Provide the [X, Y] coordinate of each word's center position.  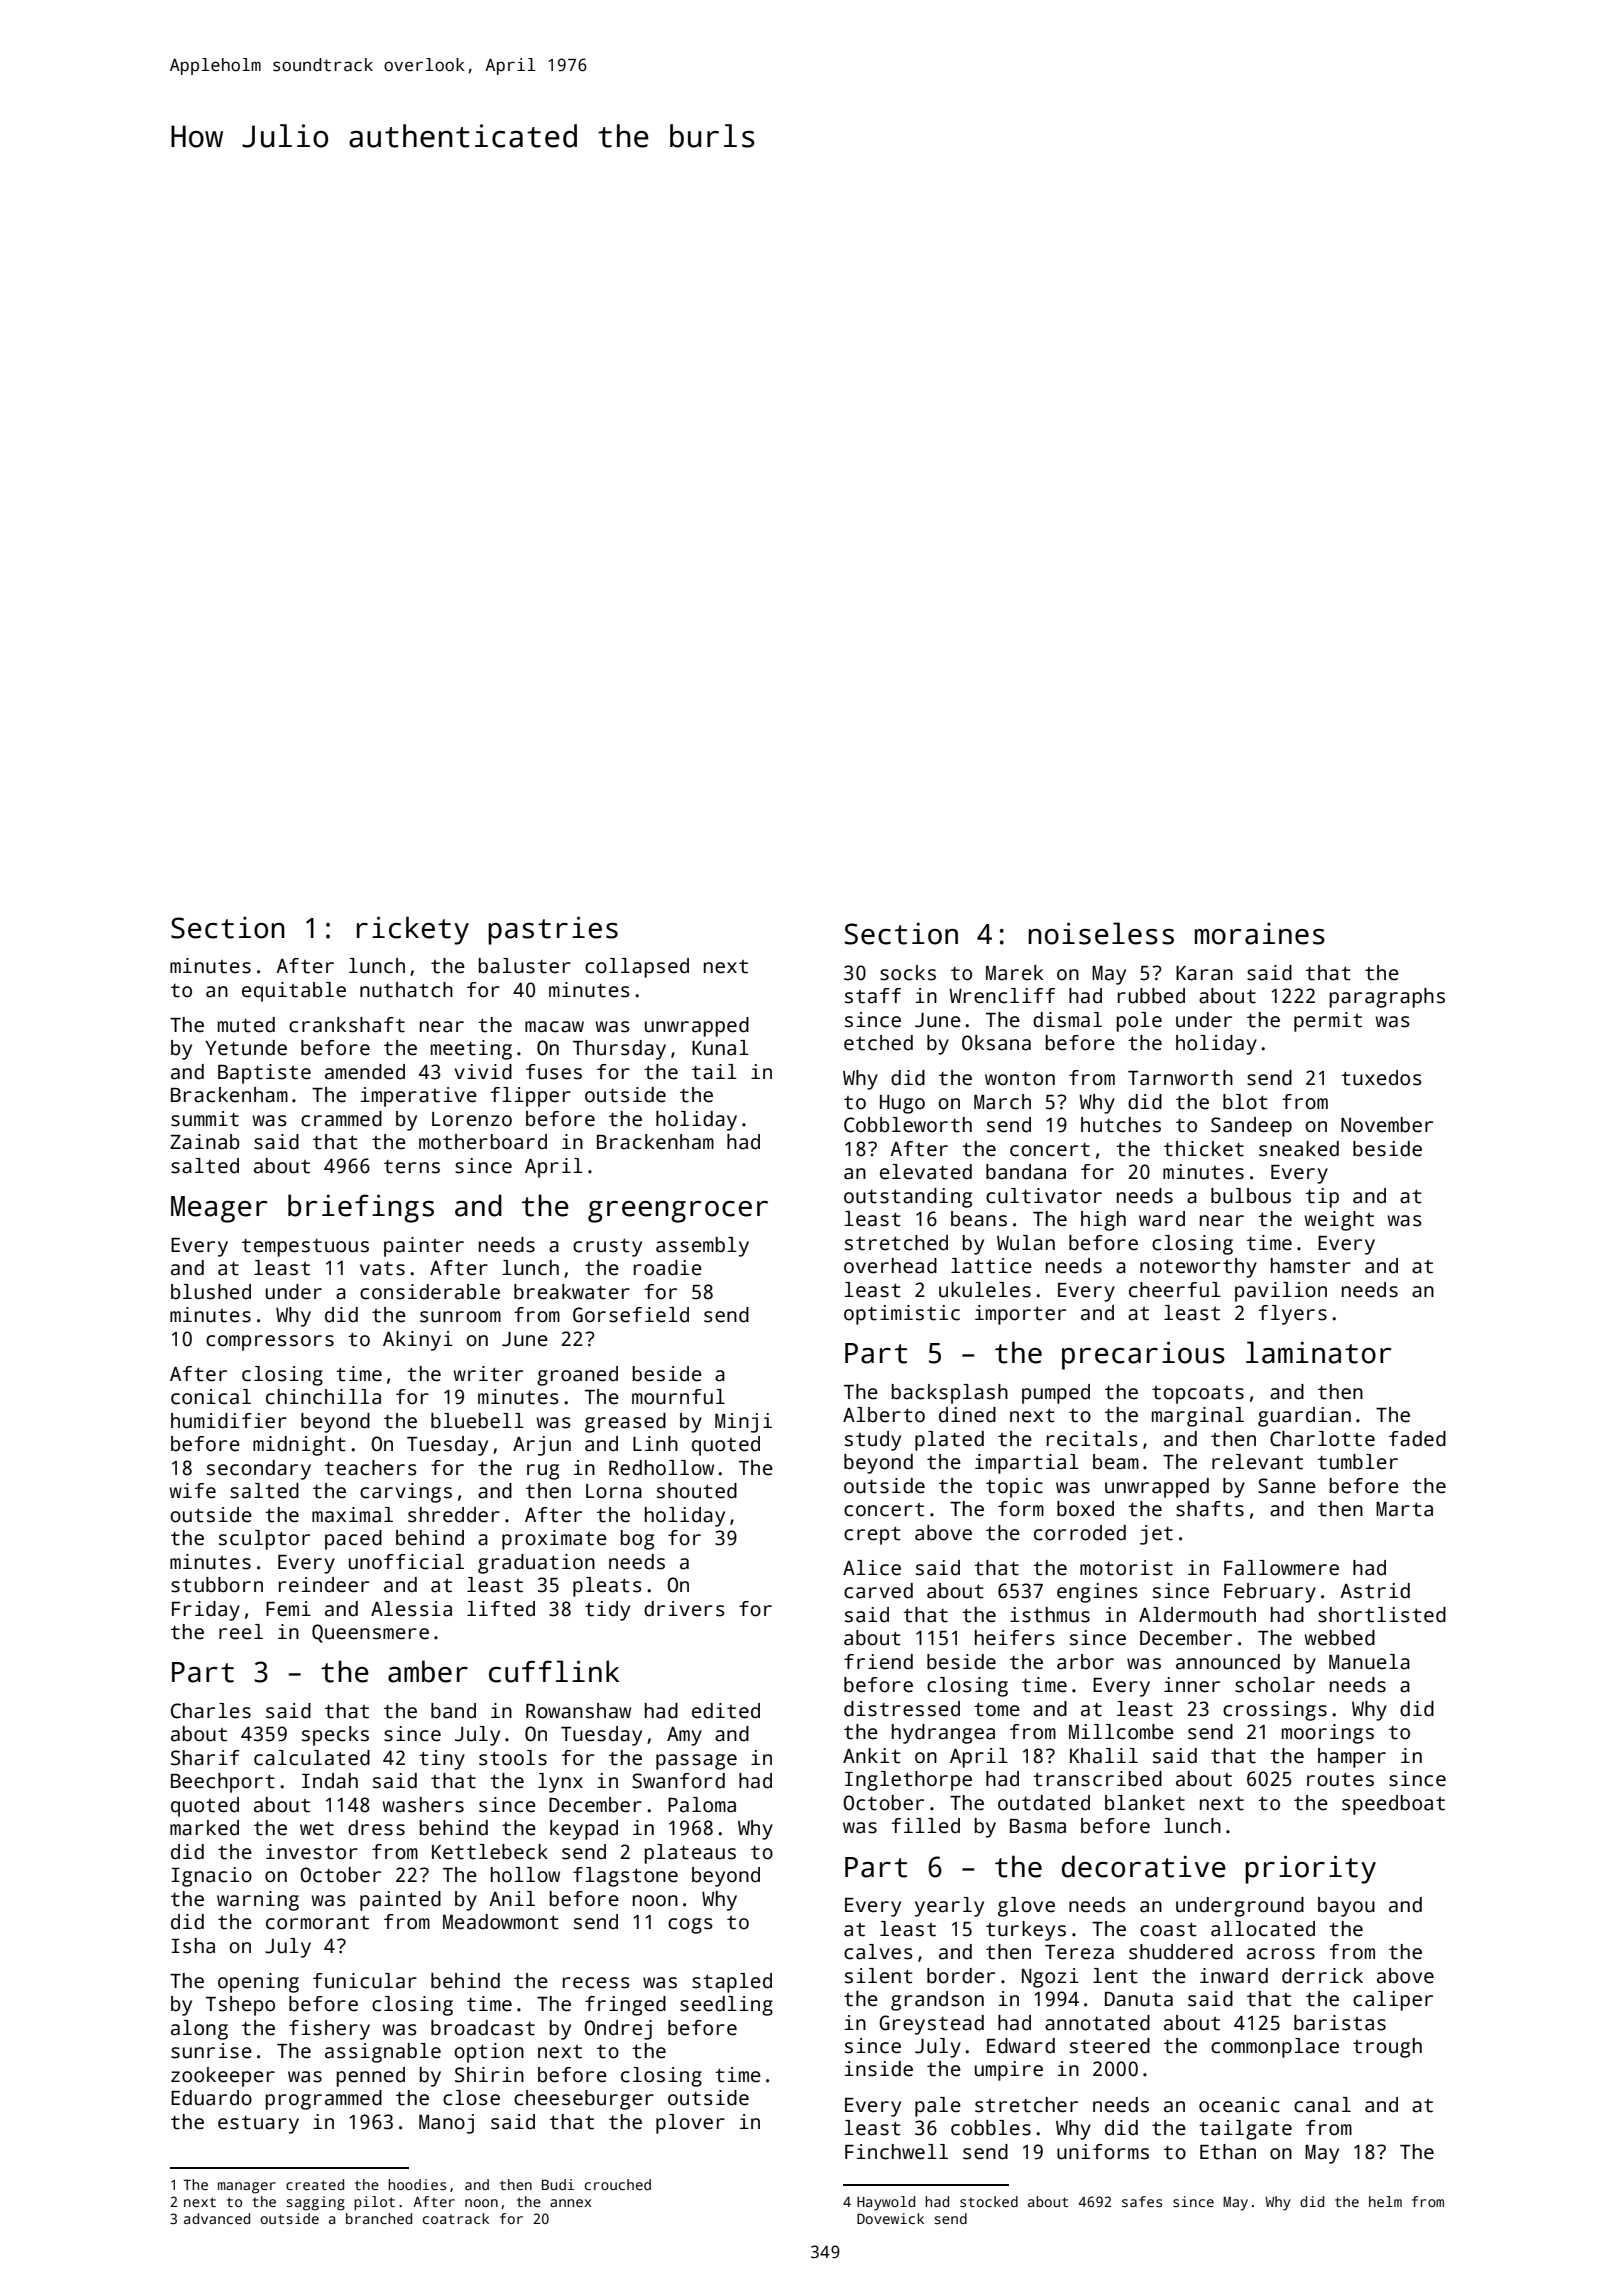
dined [967, 1415]
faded [1417, 1439]
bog [637, 1540]
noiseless [1101, 933]
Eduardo [211, 2098]
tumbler [1358, 1462]
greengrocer [678, 1212]
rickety [413, 930]
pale [938, 2107]
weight [1339, 1221]
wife [192, 1491]
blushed [211, 1292]
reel [241, 1632]
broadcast [483, 2028]
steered [1110, 2046]
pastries [553, 930]
